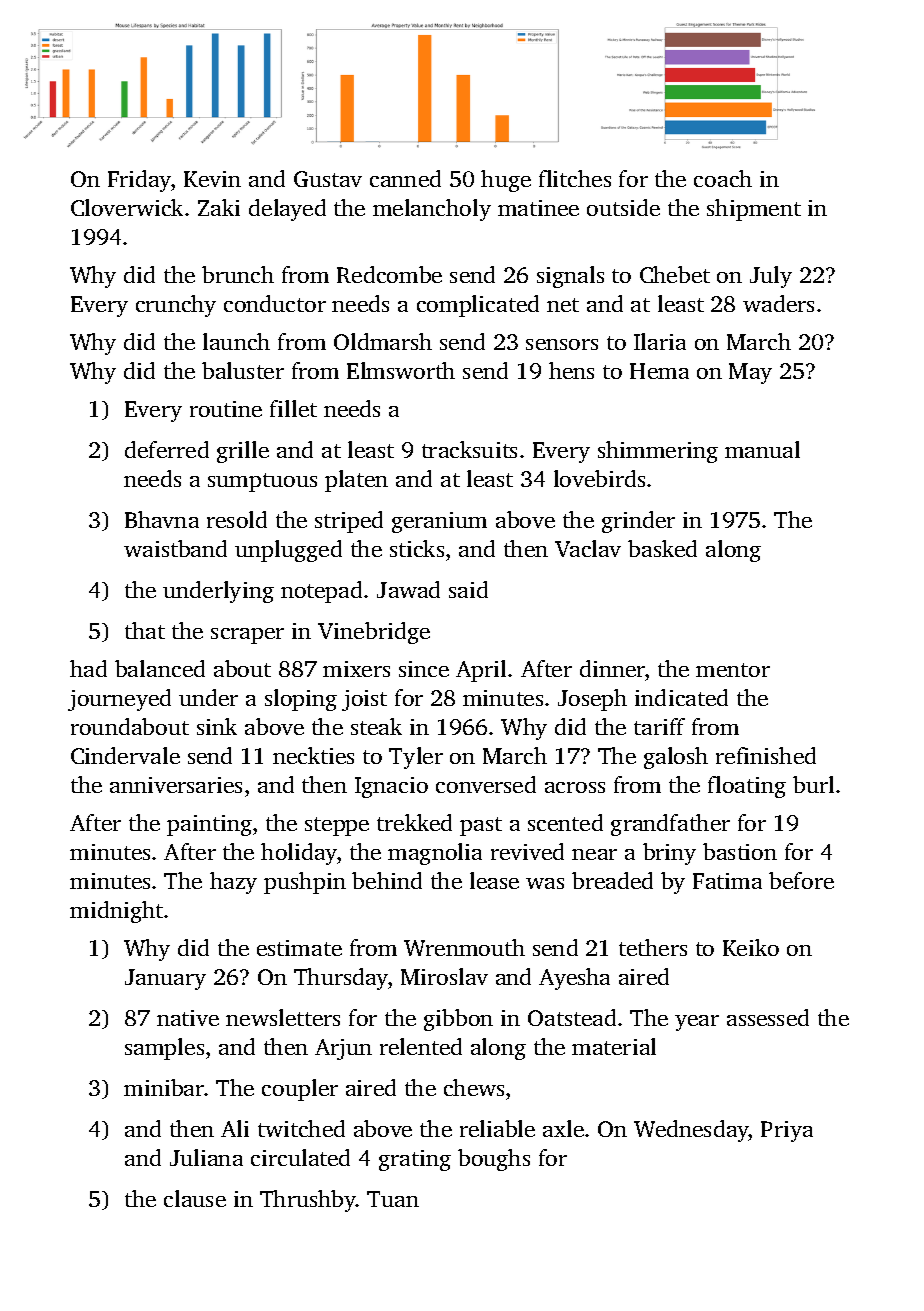 Image resolution: width=924 pixels, height=1311 pixels. I want to click on geranium, so click(439, 522).
